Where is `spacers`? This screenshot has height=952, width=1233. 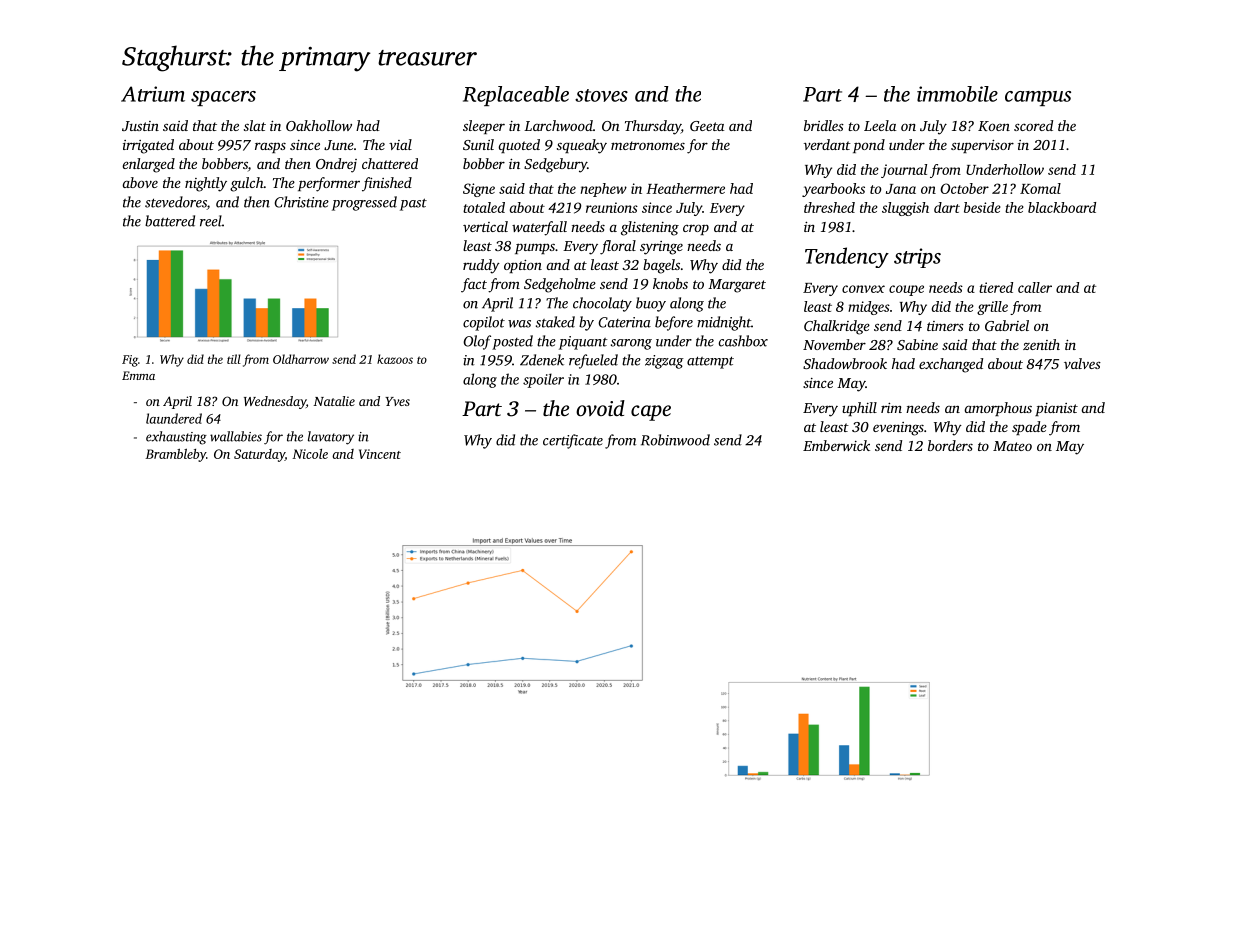
spacers is located at coordinates (223, 98).
